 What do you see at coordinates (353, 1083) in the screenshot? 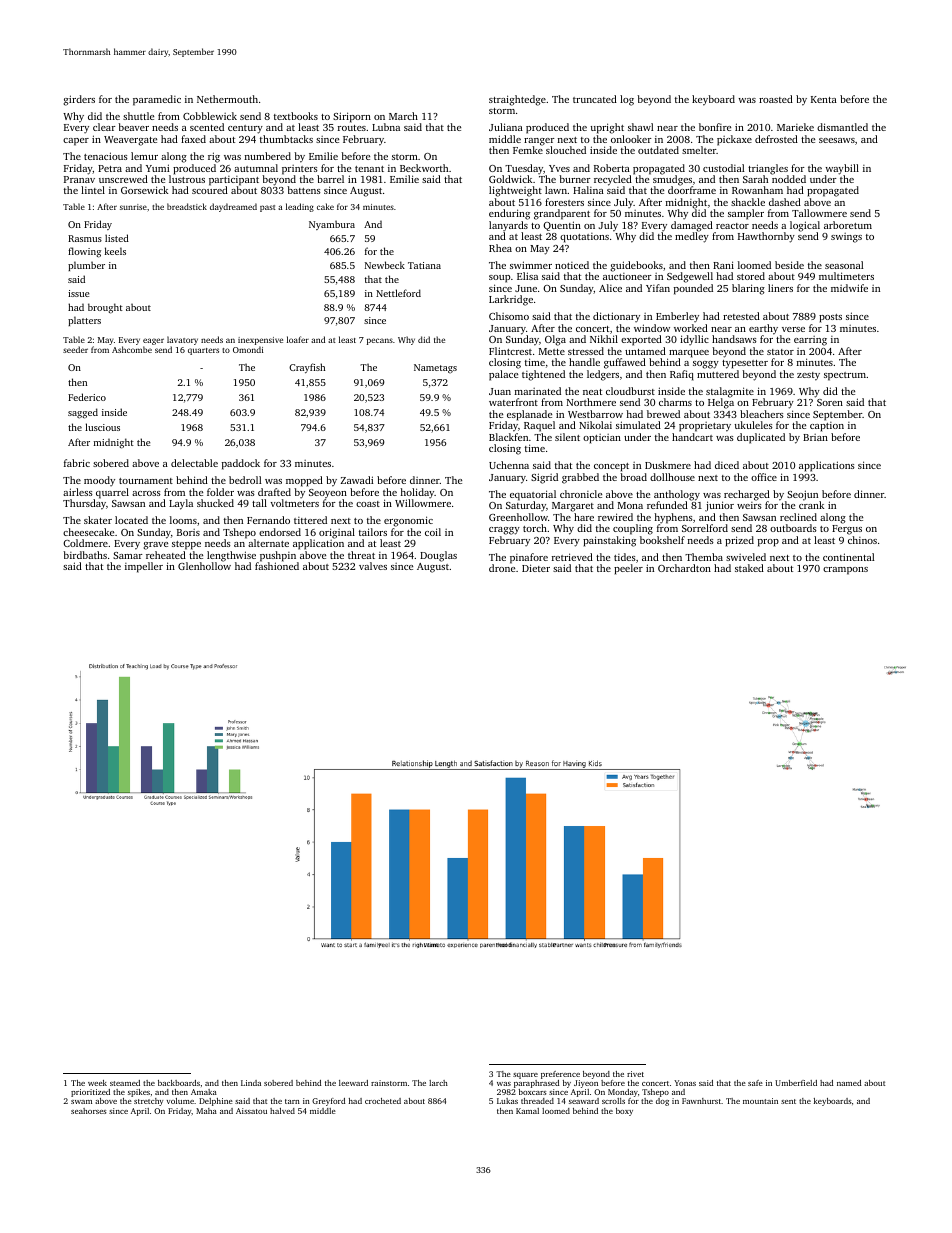
I see `leeward` at bounding box center [353, 1083].
